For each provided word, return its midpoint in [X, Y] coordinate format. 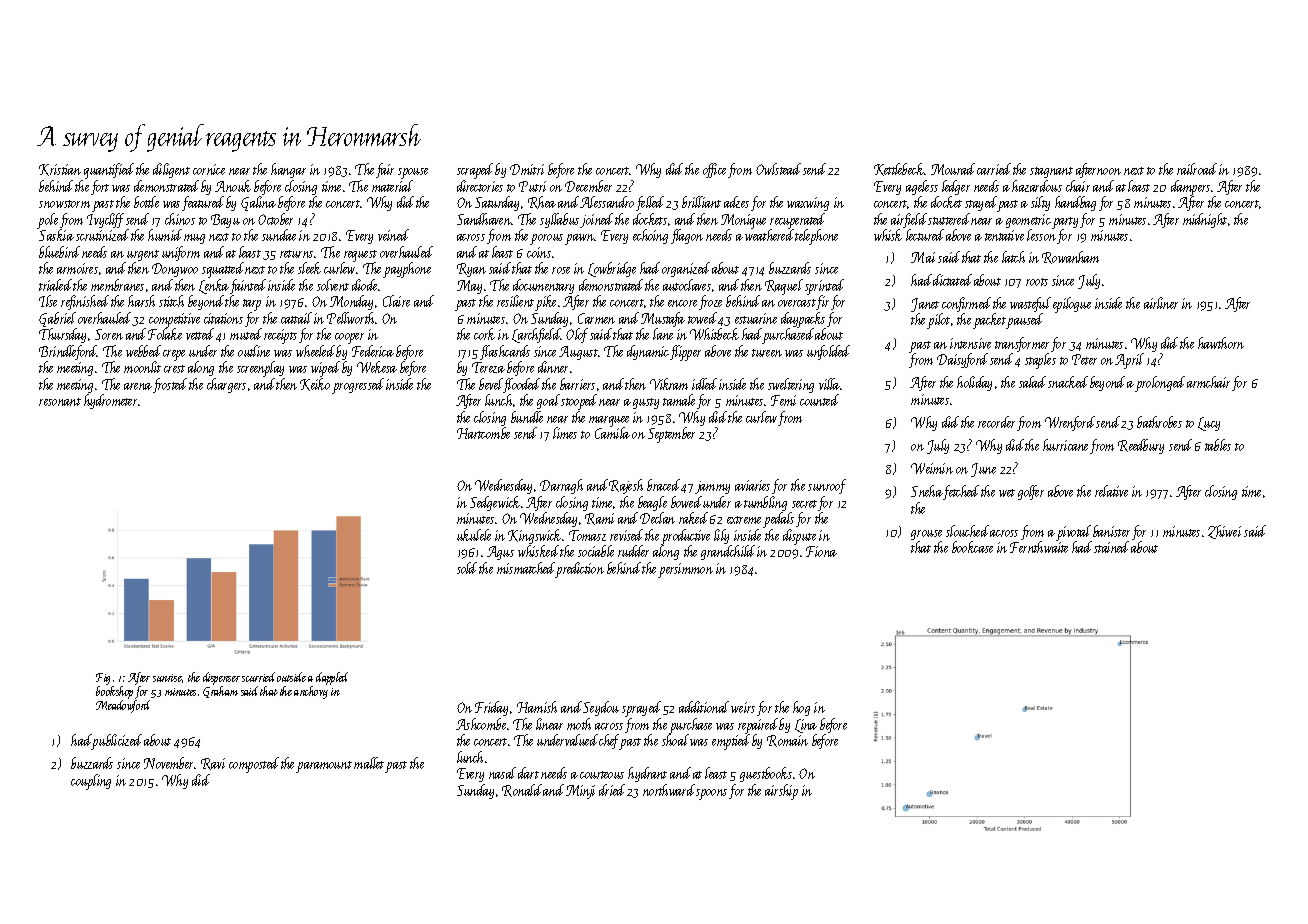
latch [1013, 257]
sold [467, 568]
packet [990, 321]
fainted [248, 286]
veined [393, 235]
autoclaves [687, 285]
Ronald [522, 790]
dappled [332, 678]
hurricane [1065, 445]
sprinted [824, 287]
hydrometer [110, 401]
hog [801, 708]
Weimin [932, 468]
